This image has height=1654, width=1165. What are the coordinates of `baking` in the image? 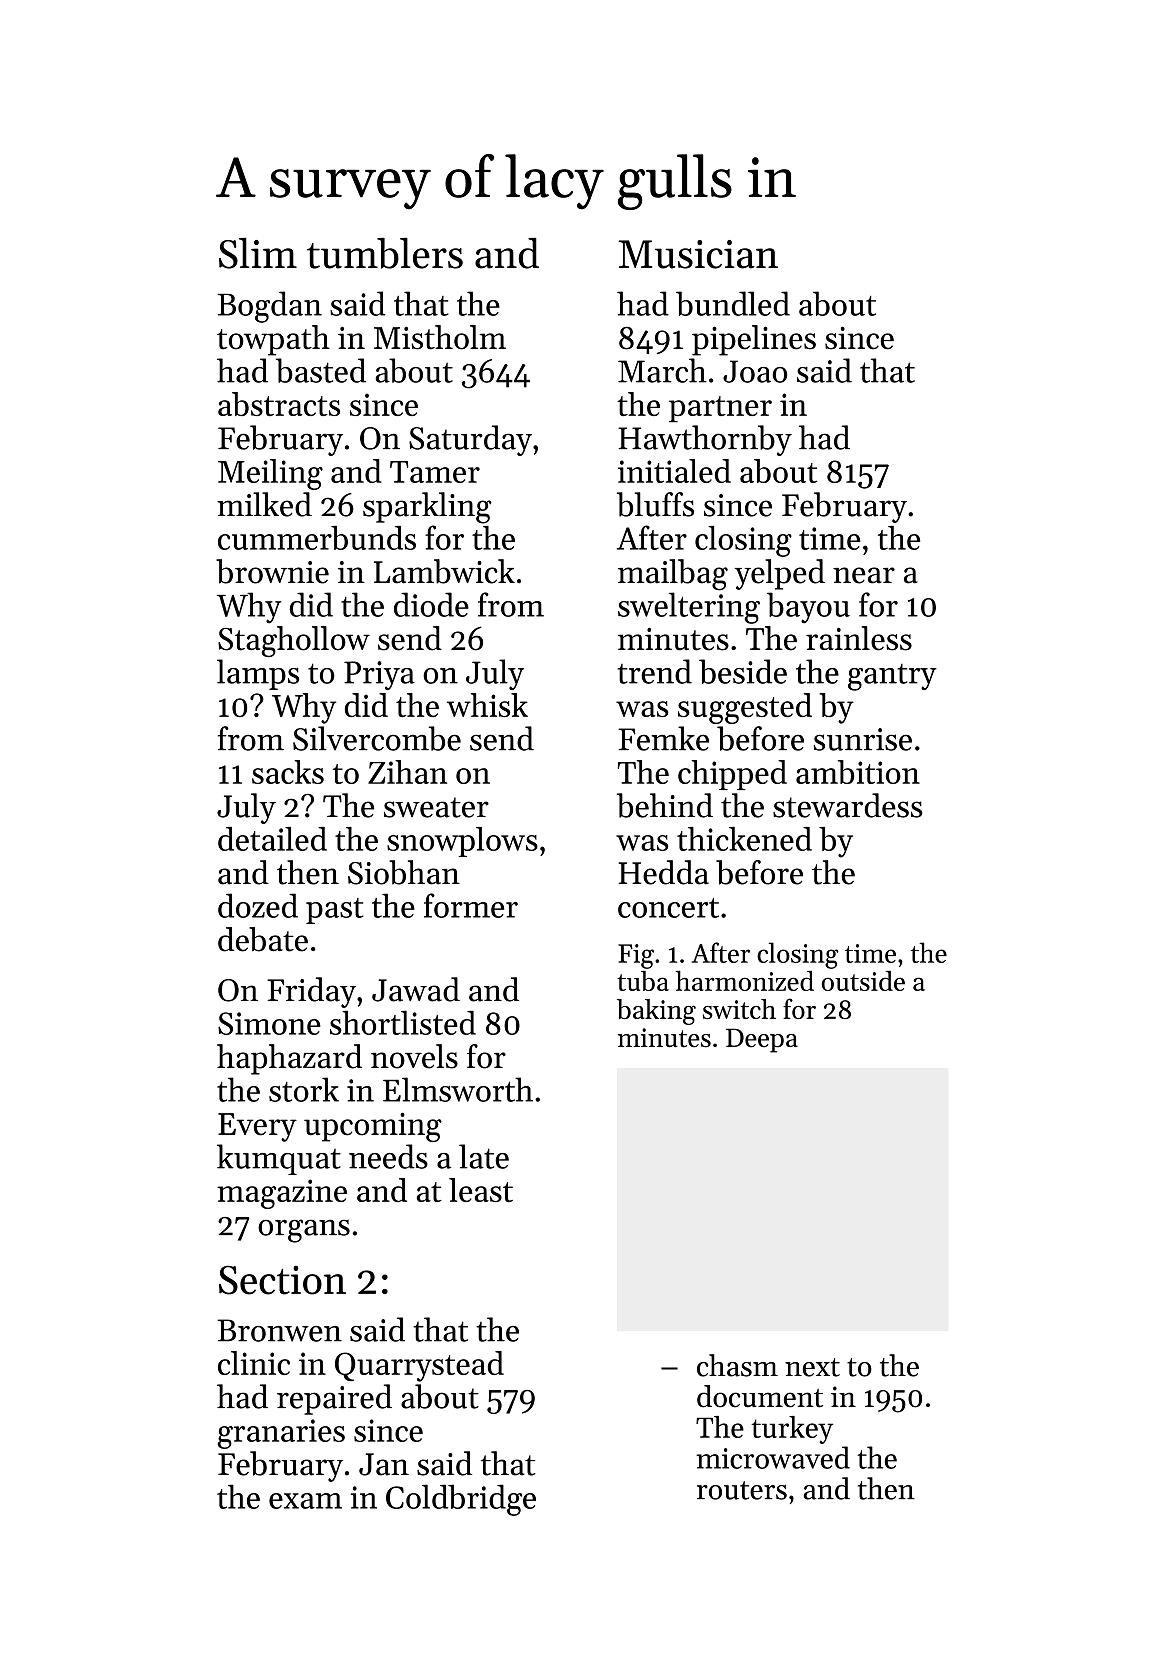 It's located at (656, 1012).
